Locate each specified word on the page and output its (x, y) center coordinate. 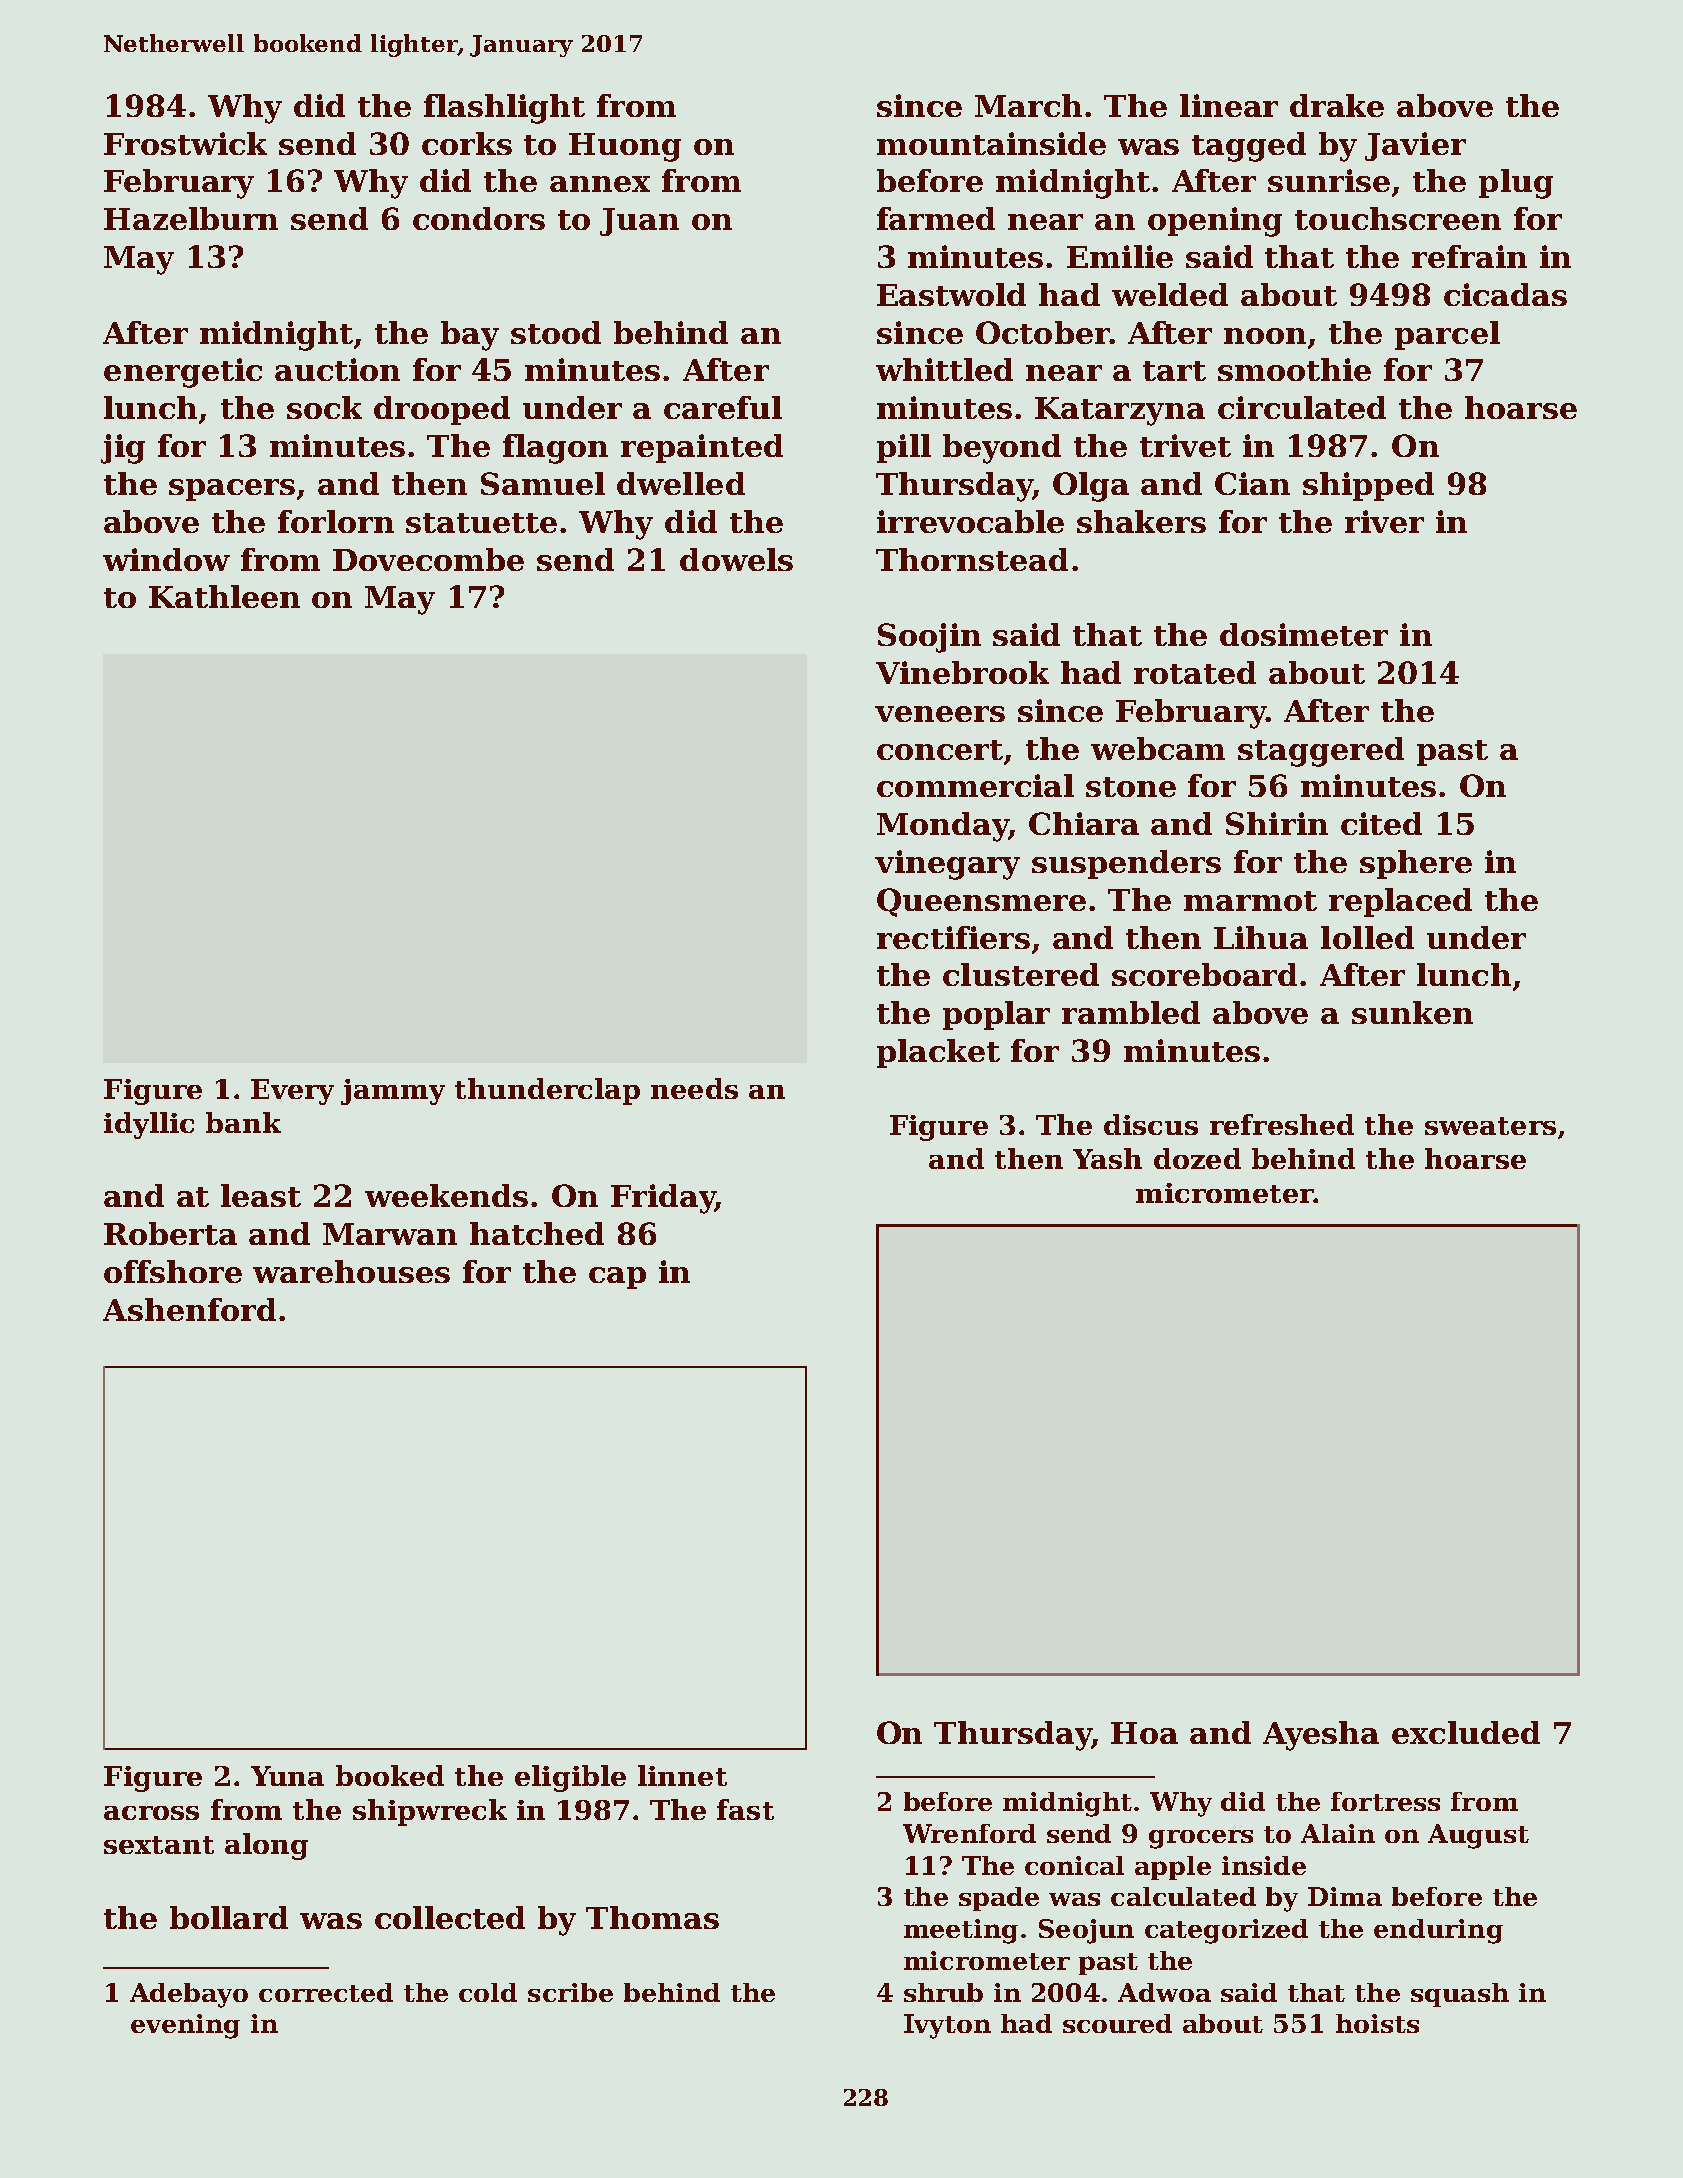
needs (694, 1088)
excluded (1466, 1732)
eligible (570, 1778)
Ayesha (1321, 1736)
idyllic (149, 1125)
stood (556, 332)
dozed (1197, 1158)
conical (1074, 1865)
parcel (1447, 335)
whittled (944, 369)
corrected (326, 1992)
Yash (1107, 1158)
